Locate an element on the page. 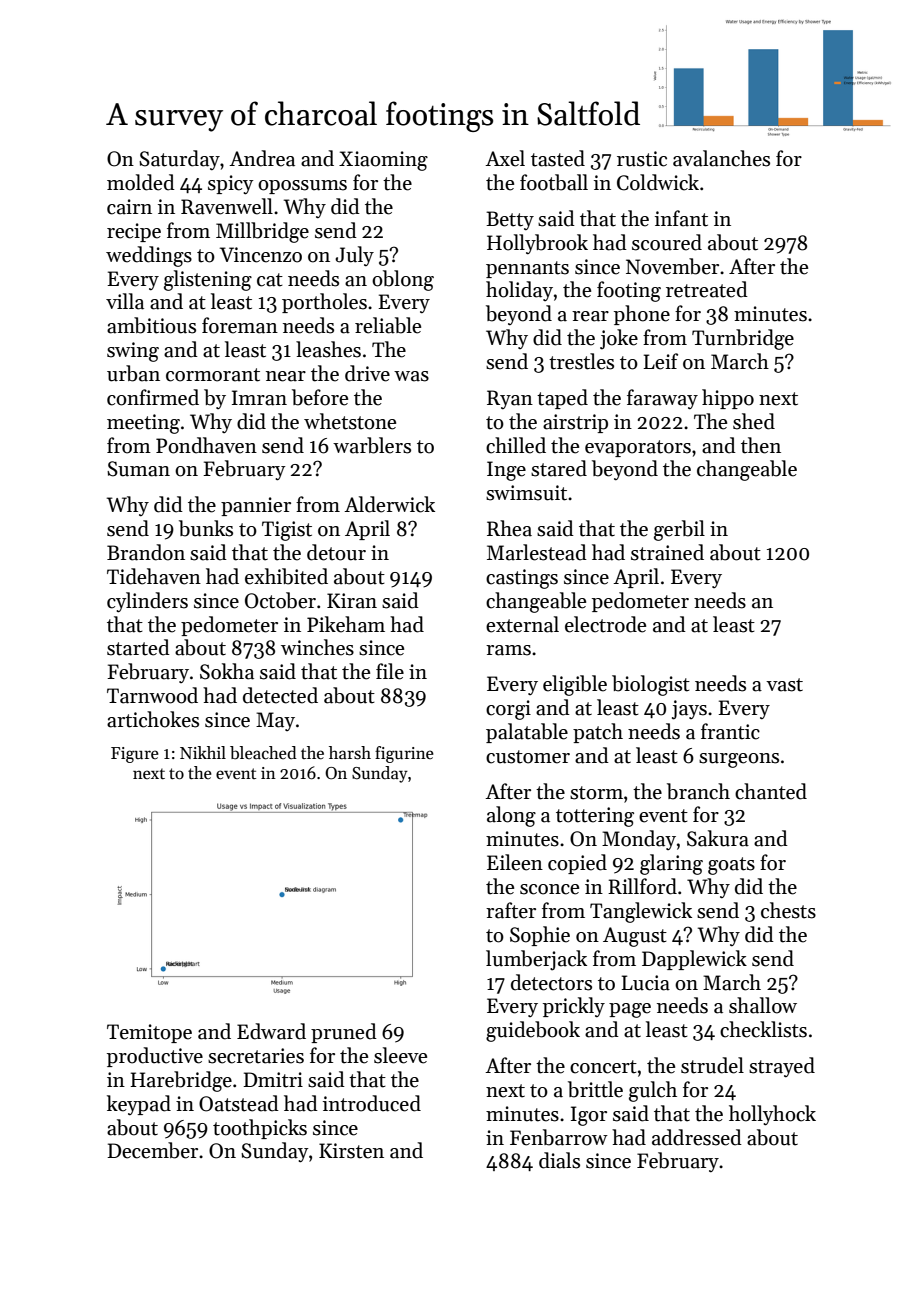 This page has width=924, height=1314. Andrea is located at coordinates (262, 158).
